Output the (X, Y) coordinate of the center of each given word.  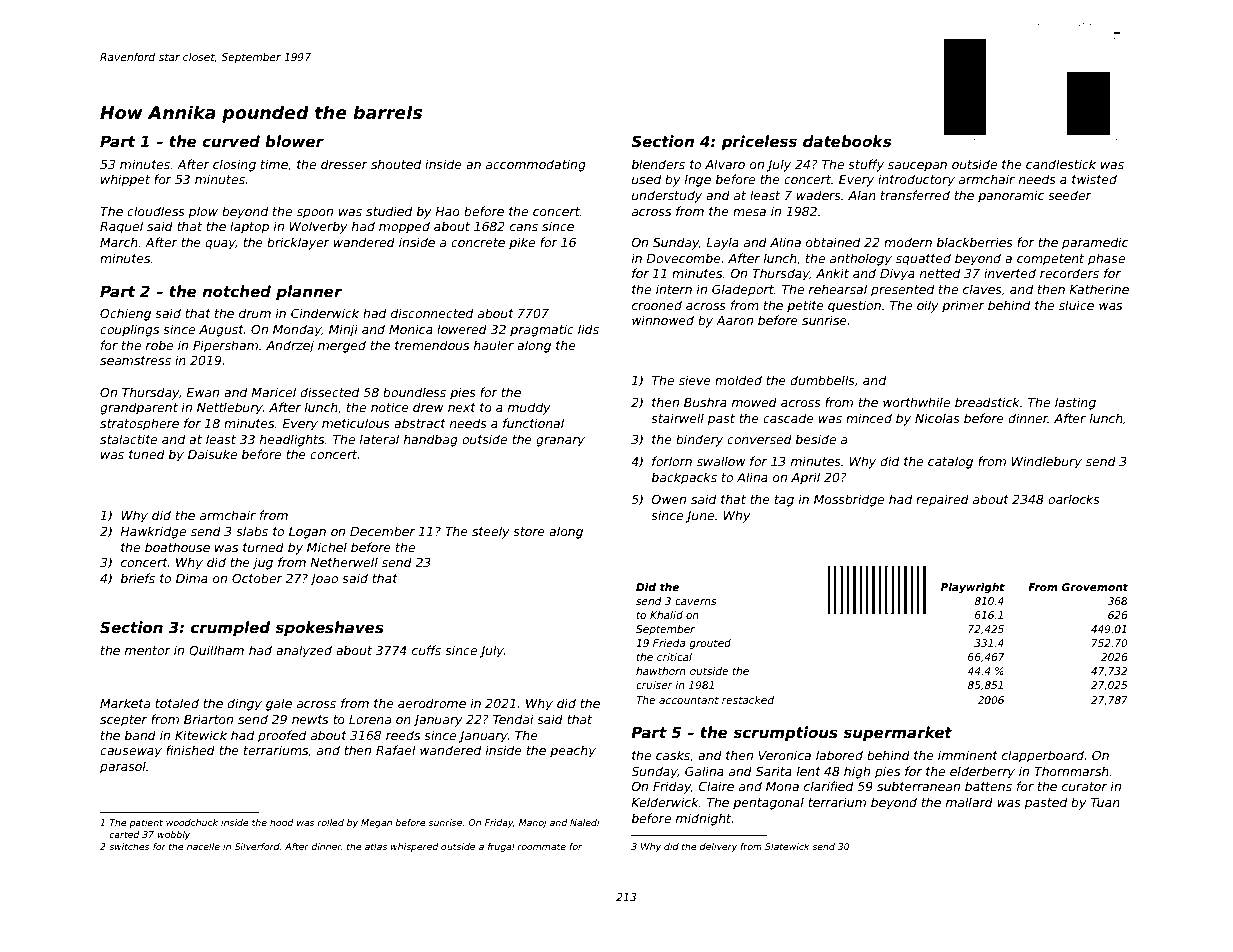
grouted (710, 644)
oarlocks (1074, 499)
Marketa (125, 703)
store (529, 531)
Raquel (121, 227)
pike (522, 243)
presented (902, 290)
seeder (1070, 195)
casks (673, 755)
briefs (138, 578)
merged (342, 346)
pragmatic (542, 330)
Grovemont (1095, 587)
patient (146, 823)
